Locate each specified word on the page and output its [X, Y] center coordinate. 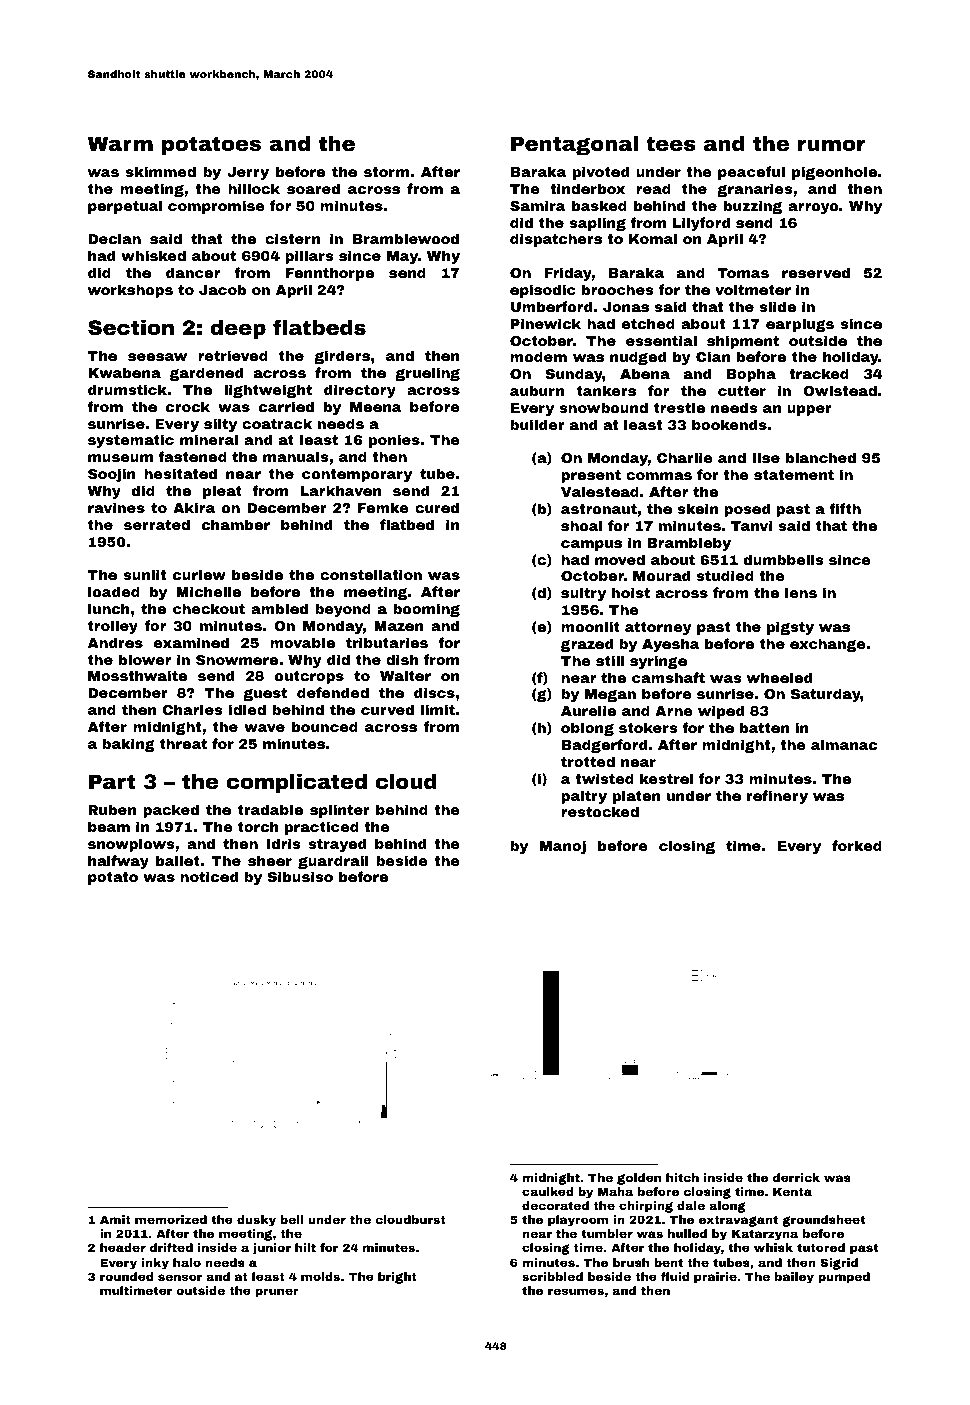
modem [538, 356]
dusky [256, 1221]
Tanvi [751, 525]
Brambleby [689, 544]
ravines [116, 507]
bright [397, 1278]
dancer [193, 272]
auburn [537, 390]
